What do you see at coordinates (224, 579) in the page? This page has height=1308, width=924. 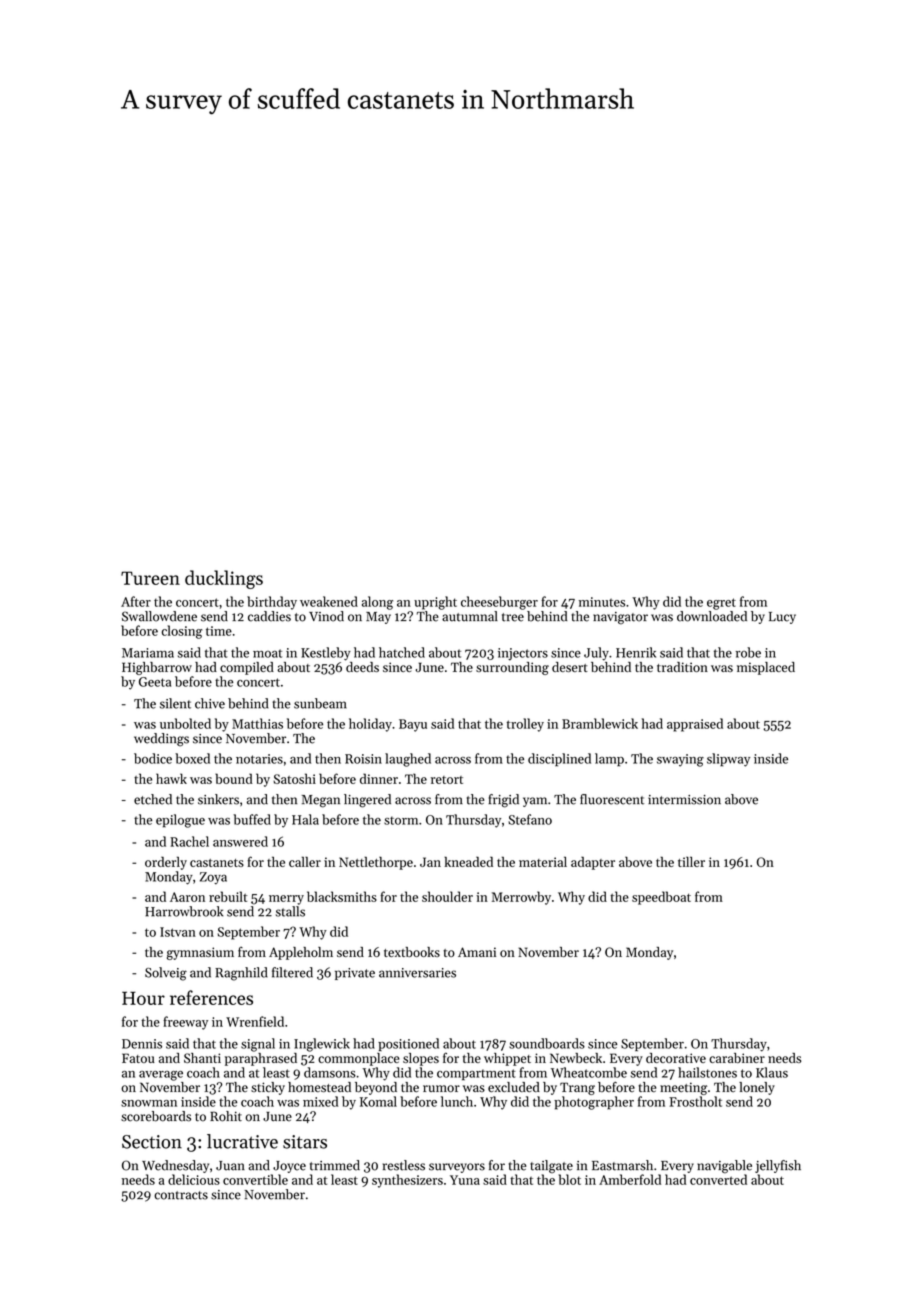 I see `ducklings` at bounding box center [224, 579].
